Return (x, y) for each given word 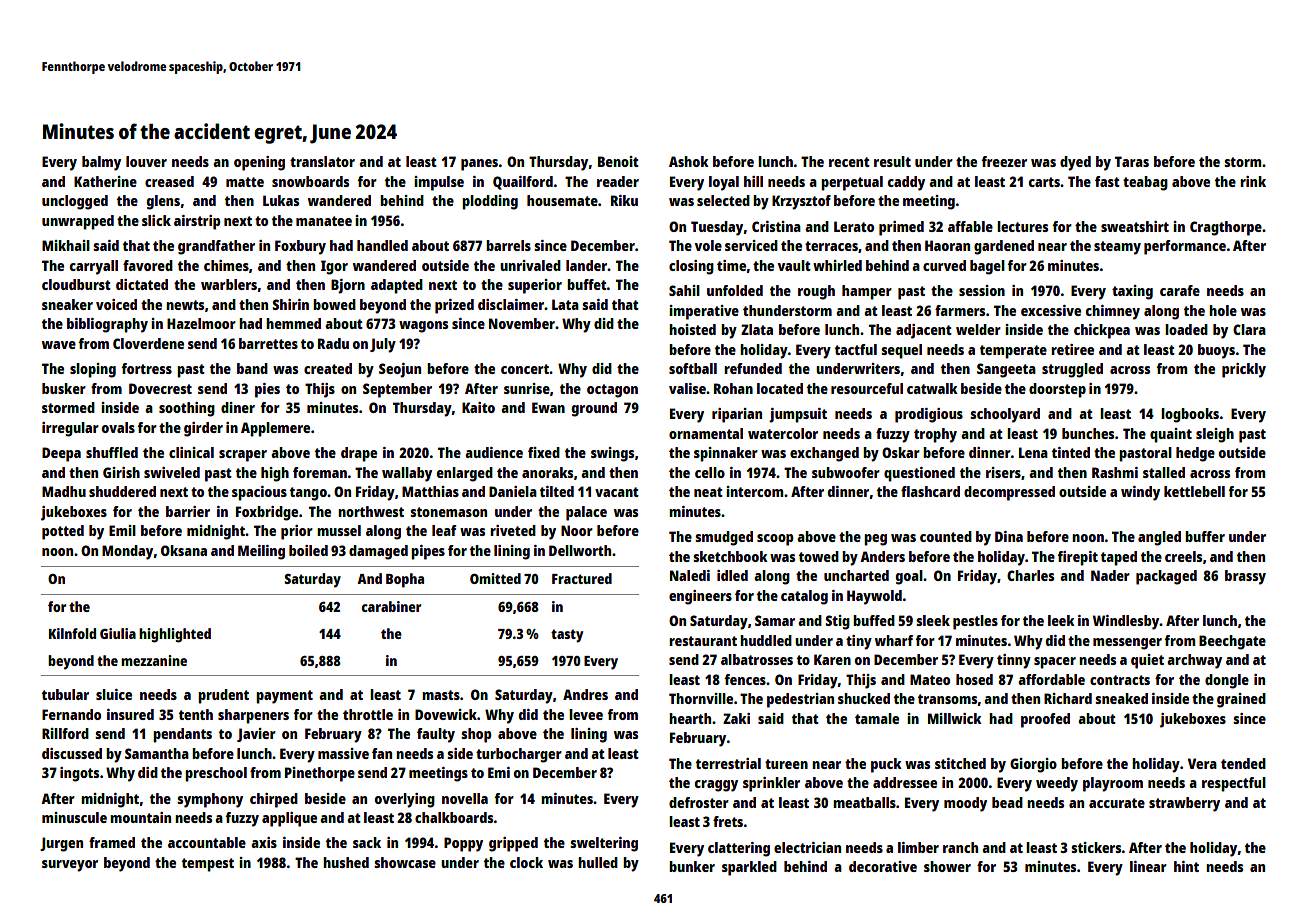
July (383, 345)
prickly (1244, 370)
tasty (567, 636)
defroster (699, 802)
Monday (127, 552)
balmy (101, 163)
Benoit (618, 161)
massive (343, 753)
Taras (1132, 161)
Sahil (684, 290)
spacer (1055, 663)
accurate (1117, 803)
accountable (207, 842)
